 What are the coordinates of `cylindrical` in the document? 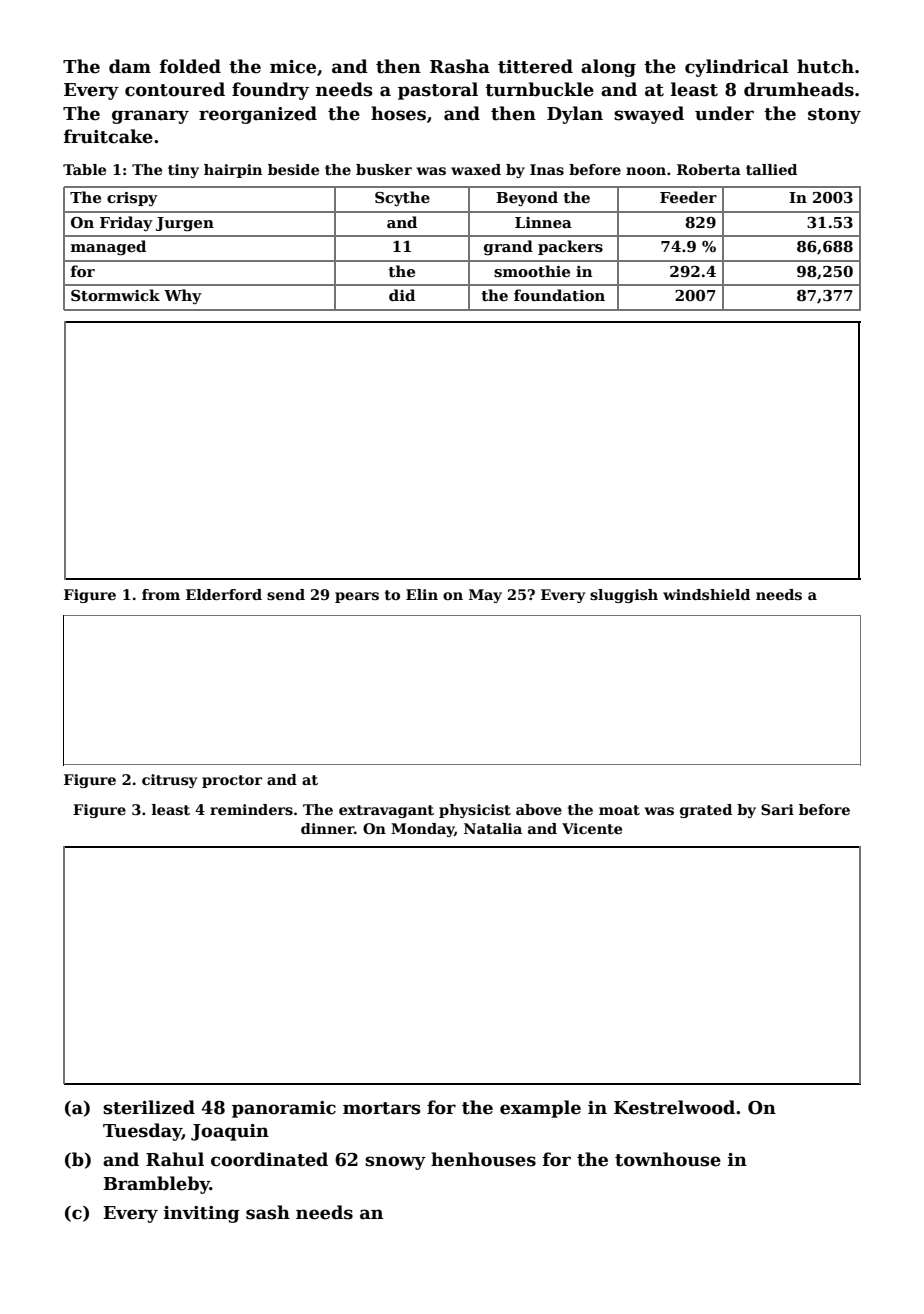 It's located at (737, 68).
